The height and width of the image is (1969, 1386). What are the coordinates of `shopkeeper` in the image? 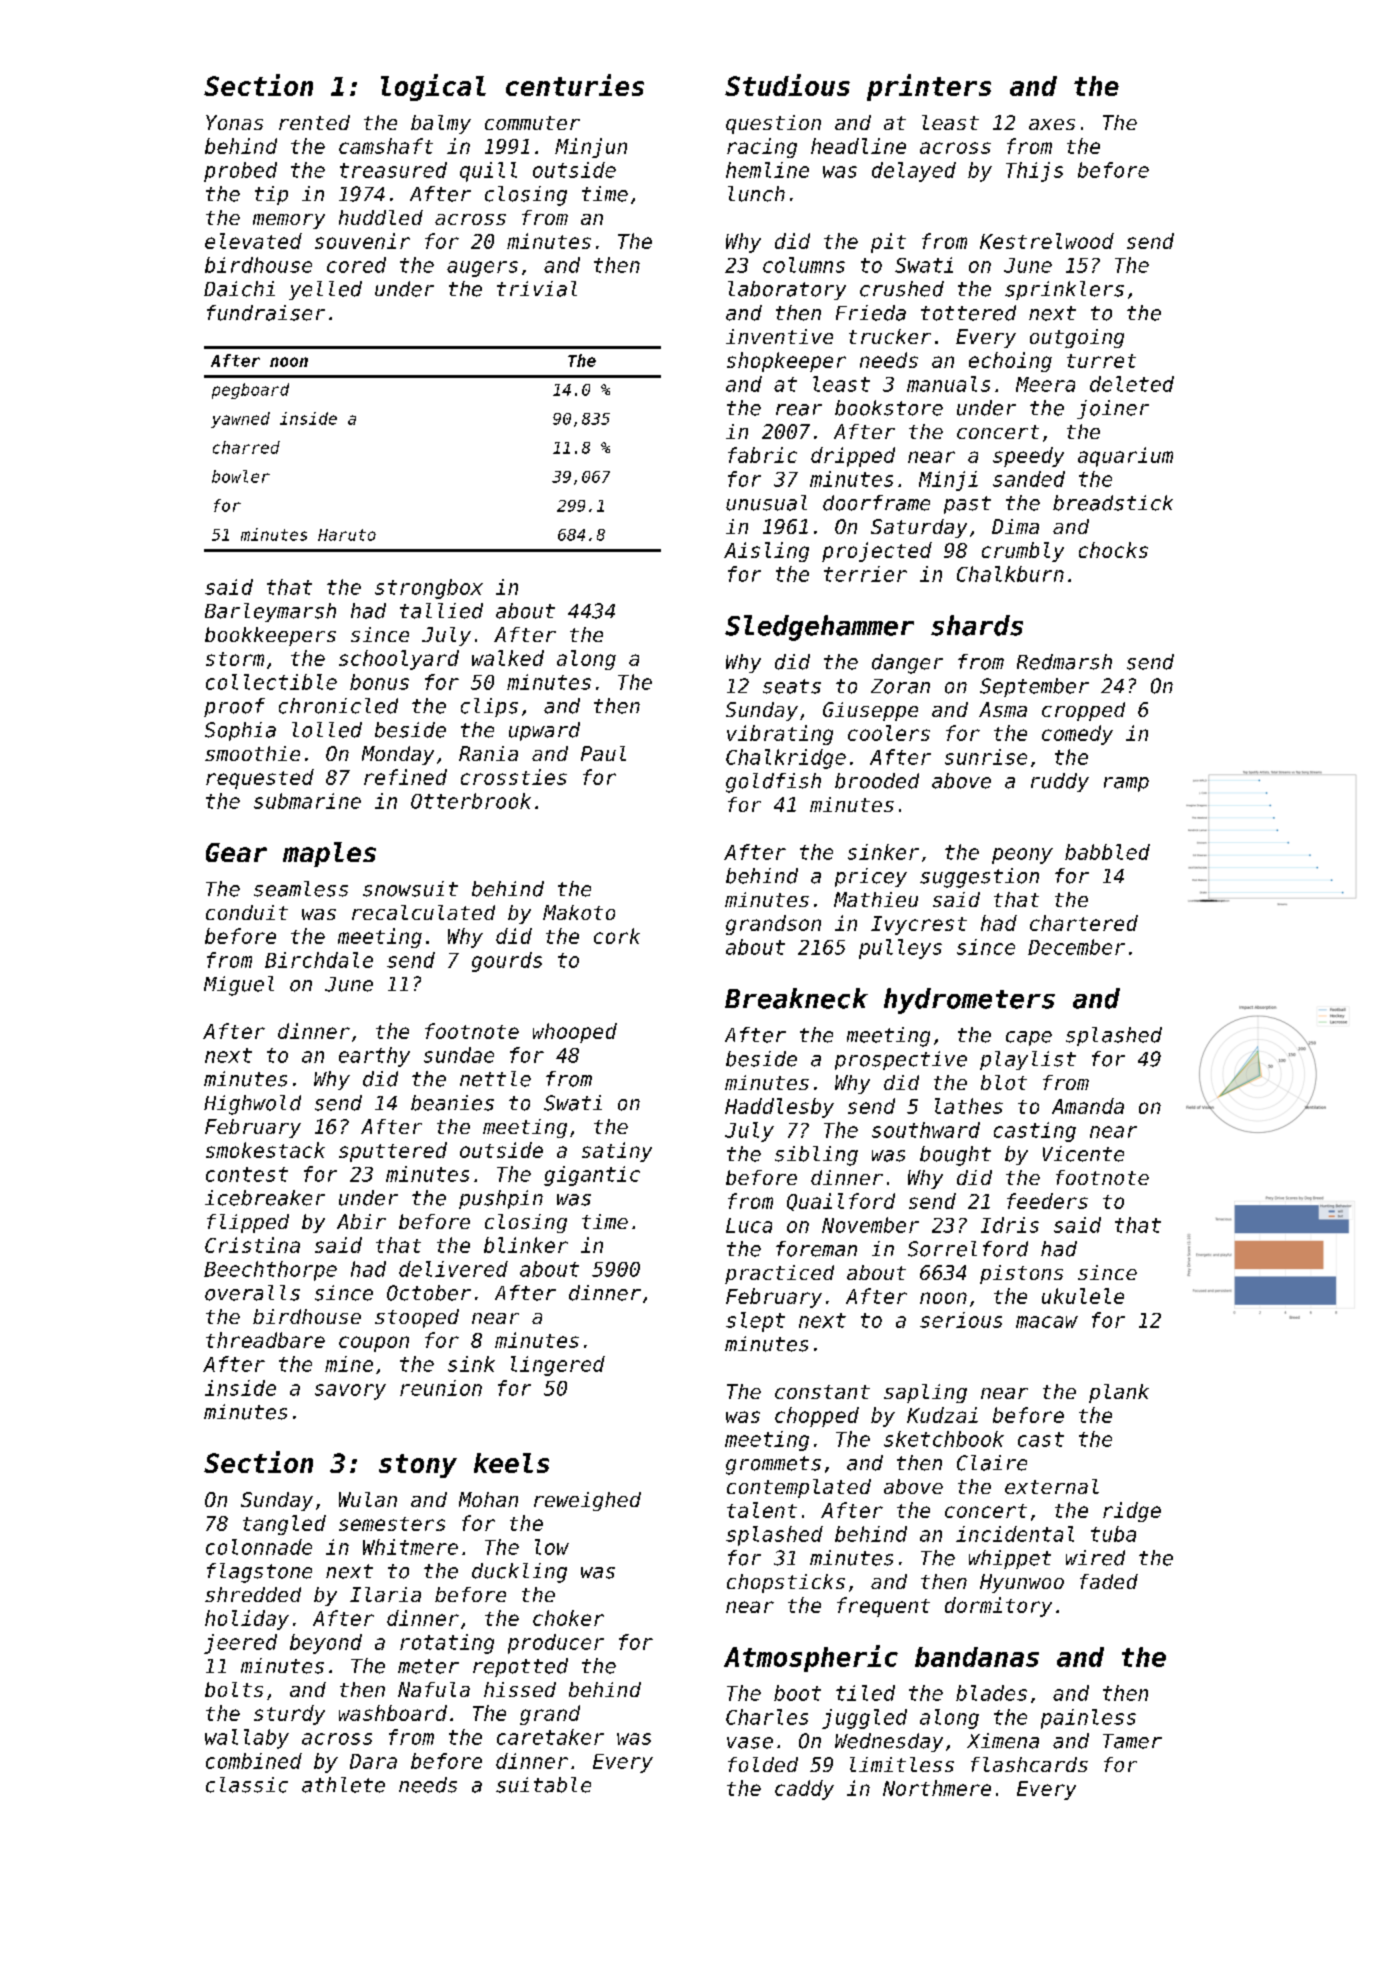 It's located at (786, 362).
